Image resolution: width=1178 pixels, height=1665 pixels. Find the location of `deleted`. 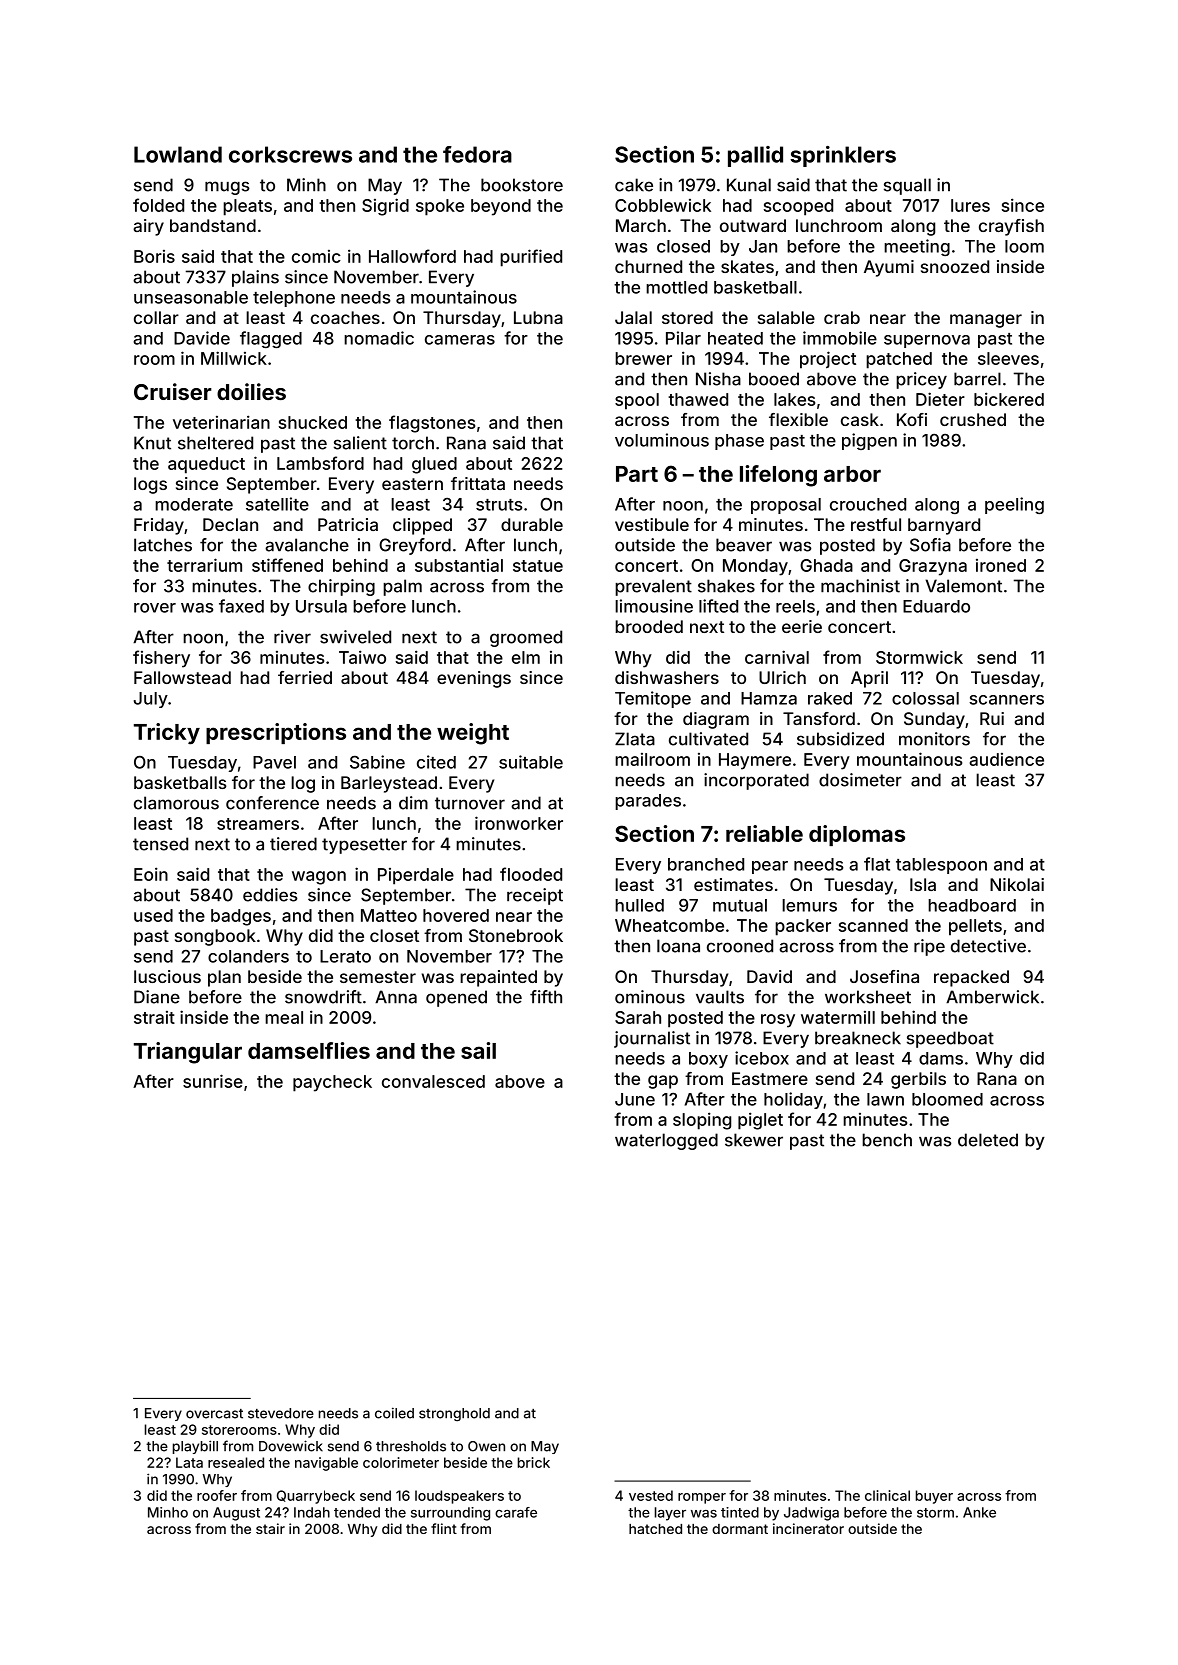

deleted is located at coordinates (988, 1140).
